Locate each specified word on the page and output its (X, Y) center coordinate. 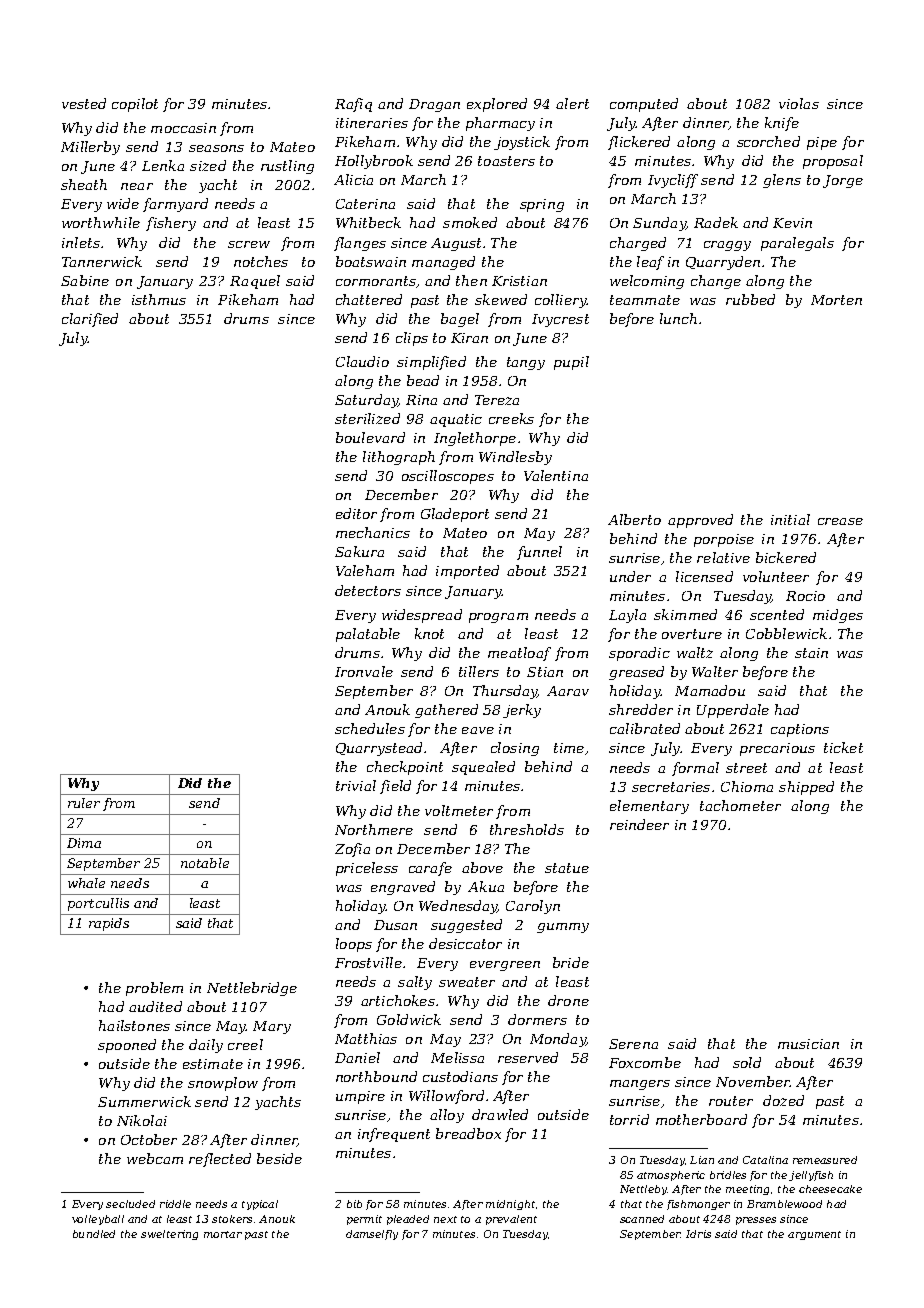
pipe (822, 143)
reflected (220, 1160)
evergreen (505, 966)
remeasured (825, 1160)
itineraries (372, 123)
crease (840, 521)
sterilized (367, 418)
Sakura (359, 551)
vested (84, 103)
